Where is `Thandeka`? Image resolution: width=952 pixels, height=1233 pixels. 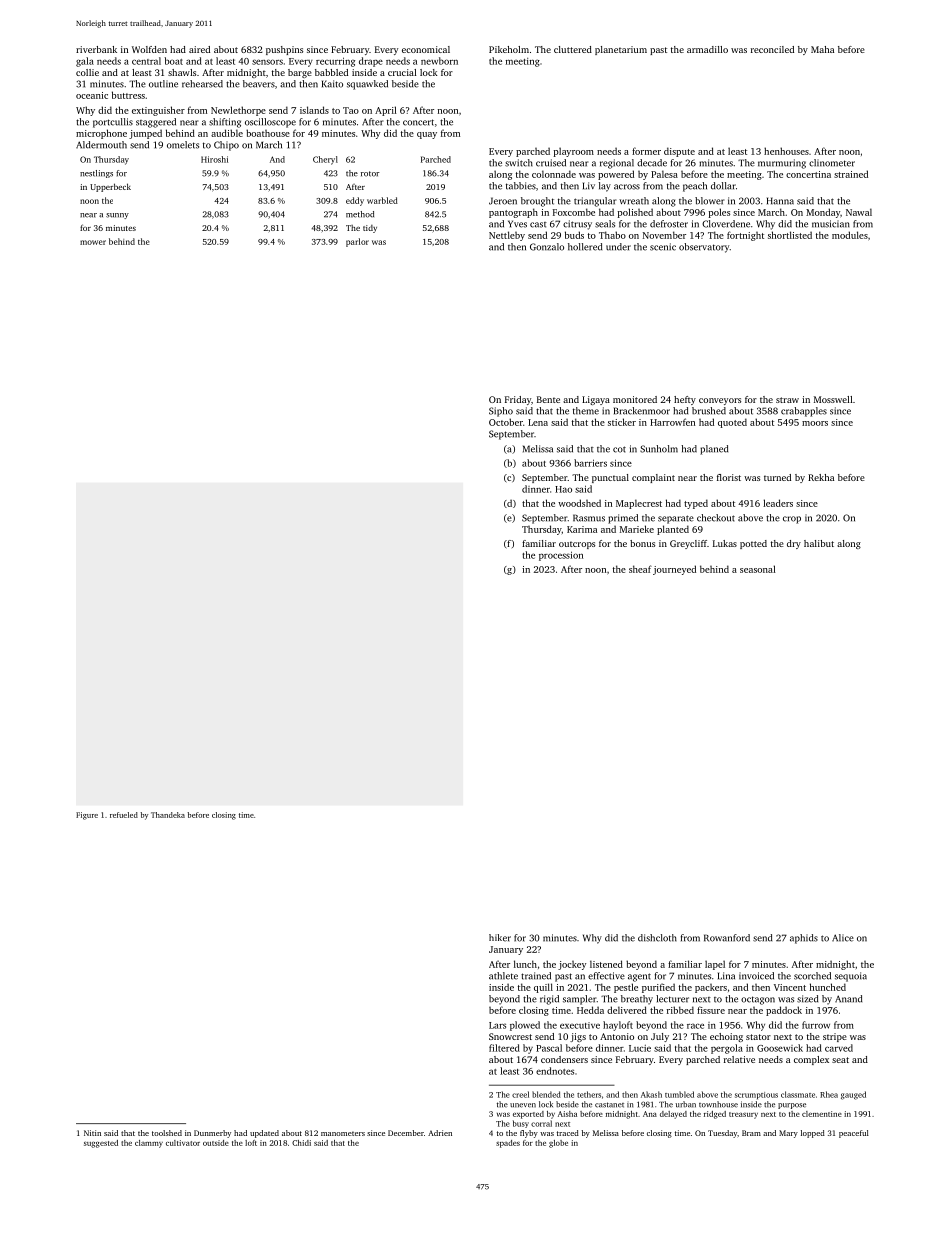
Thandeka is located at coordinates (168, 815).
